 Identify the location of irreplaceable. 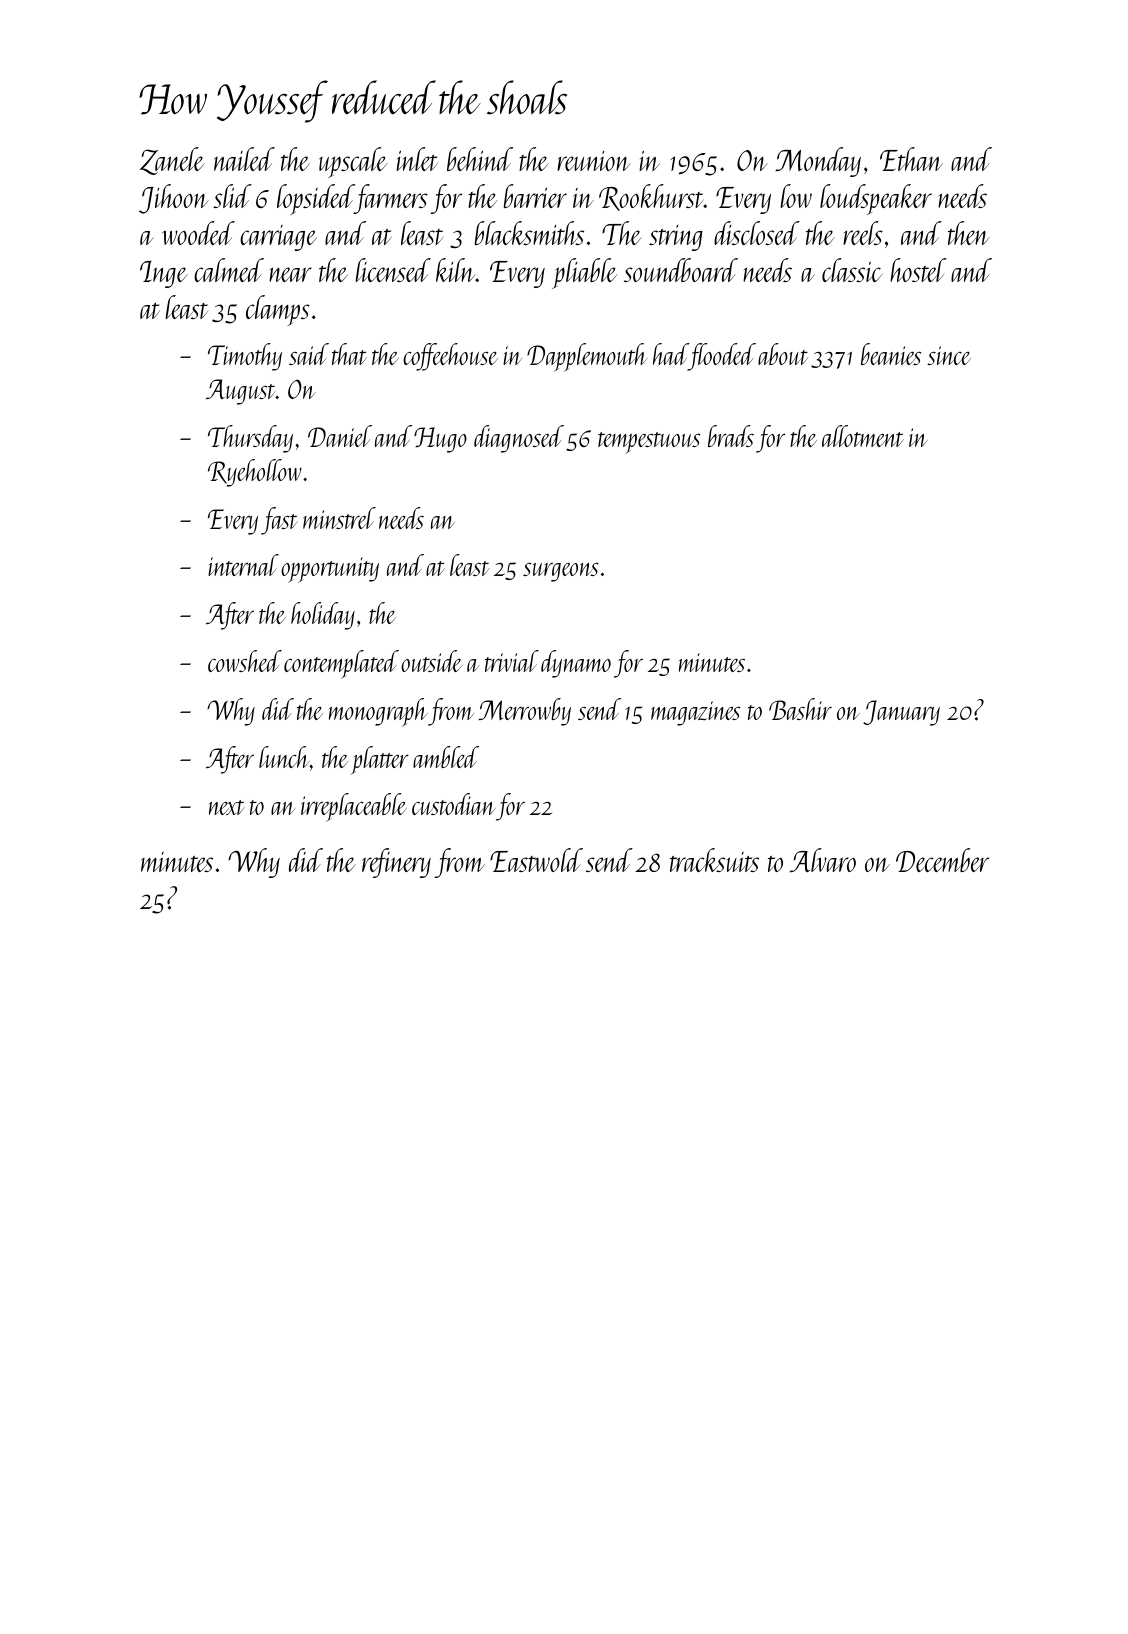
(354, 807).
